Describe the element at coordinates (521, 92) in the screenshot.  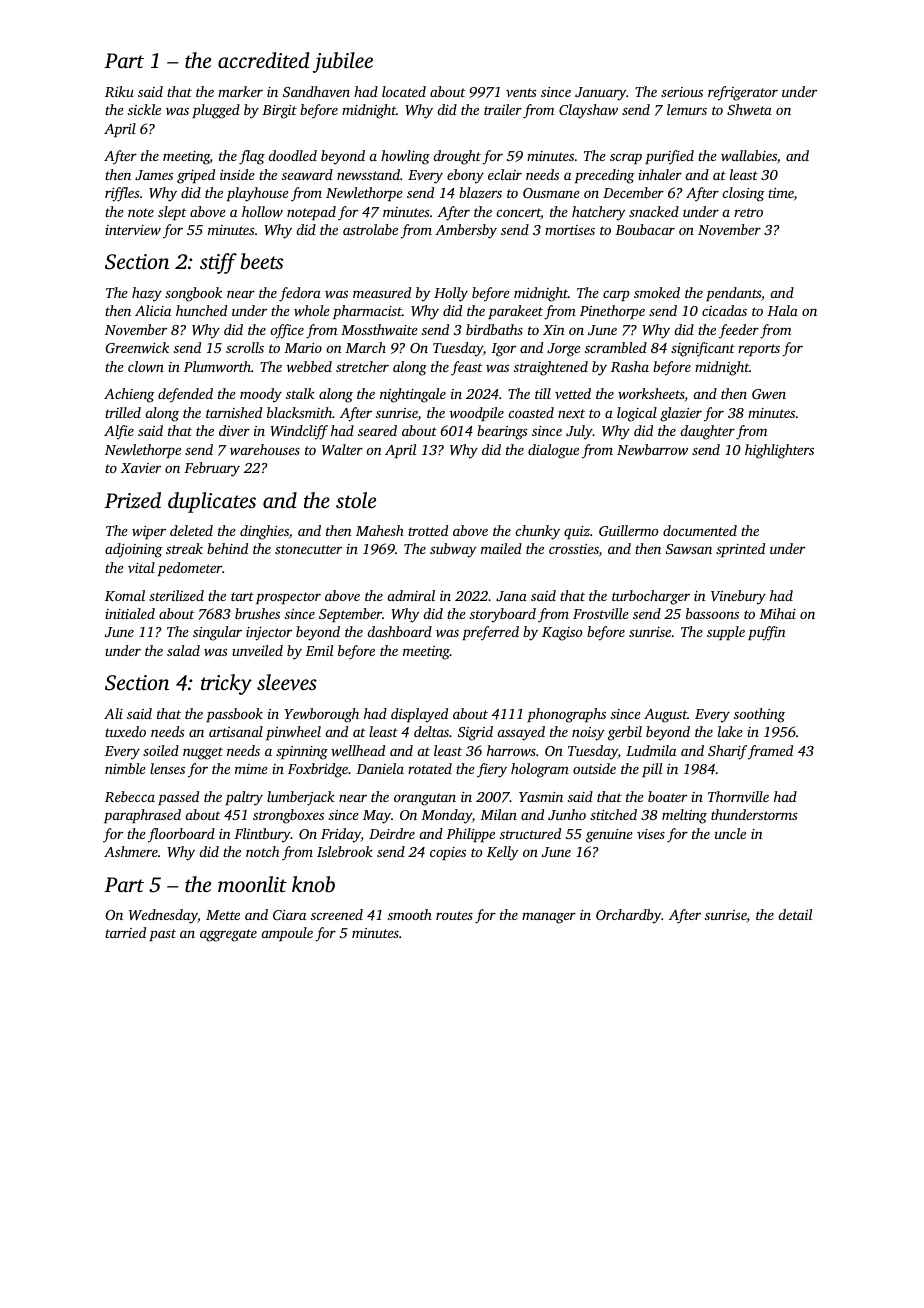
I see `vents` at that location.
